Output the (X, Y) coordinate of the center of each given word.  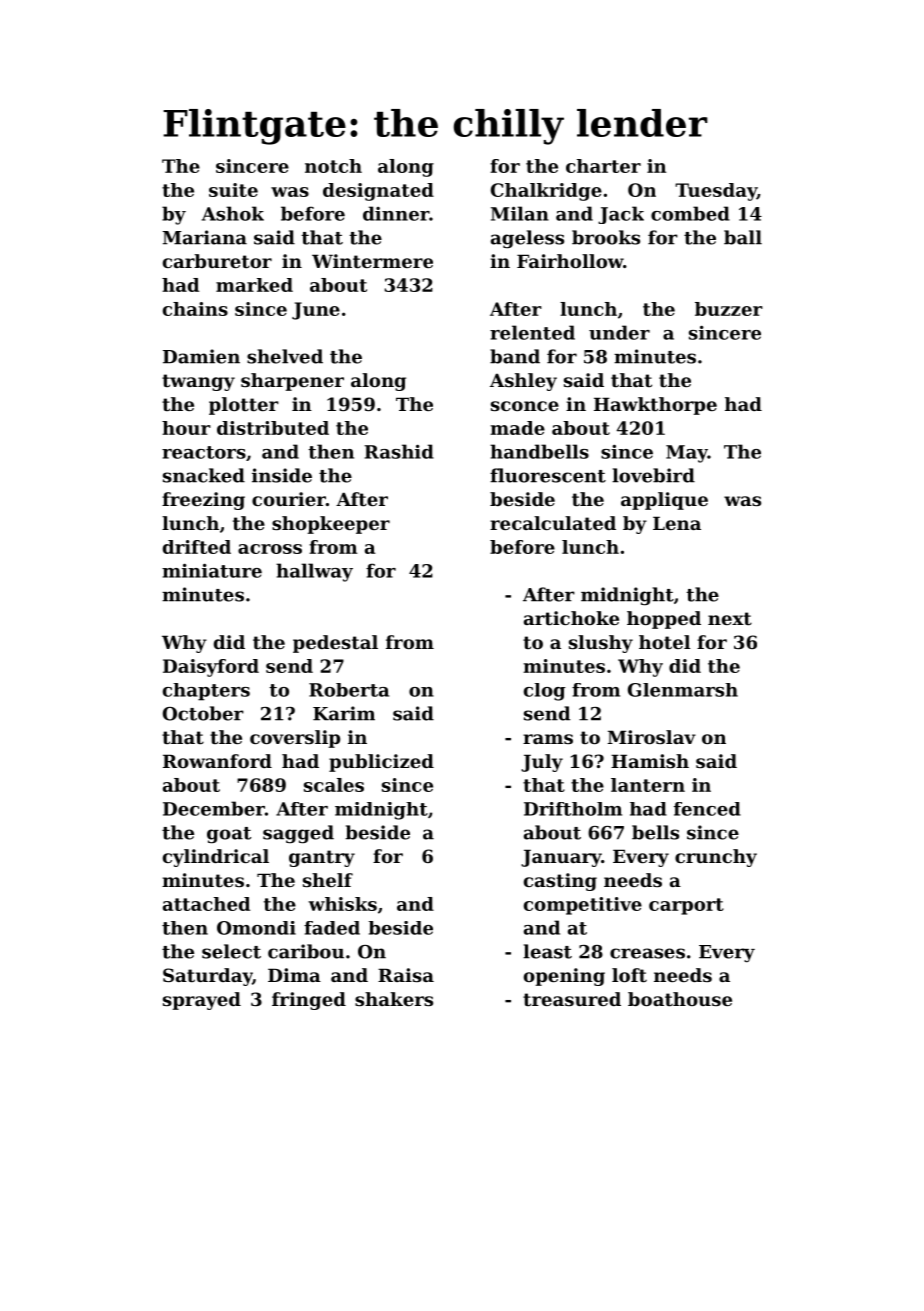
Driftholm (573, 809)
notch (333, 166)
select (231, 951)
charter (603, 166)
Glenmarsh (683, 690)
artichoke (571, 618)
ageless (527, 239)
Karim (344, 713)
